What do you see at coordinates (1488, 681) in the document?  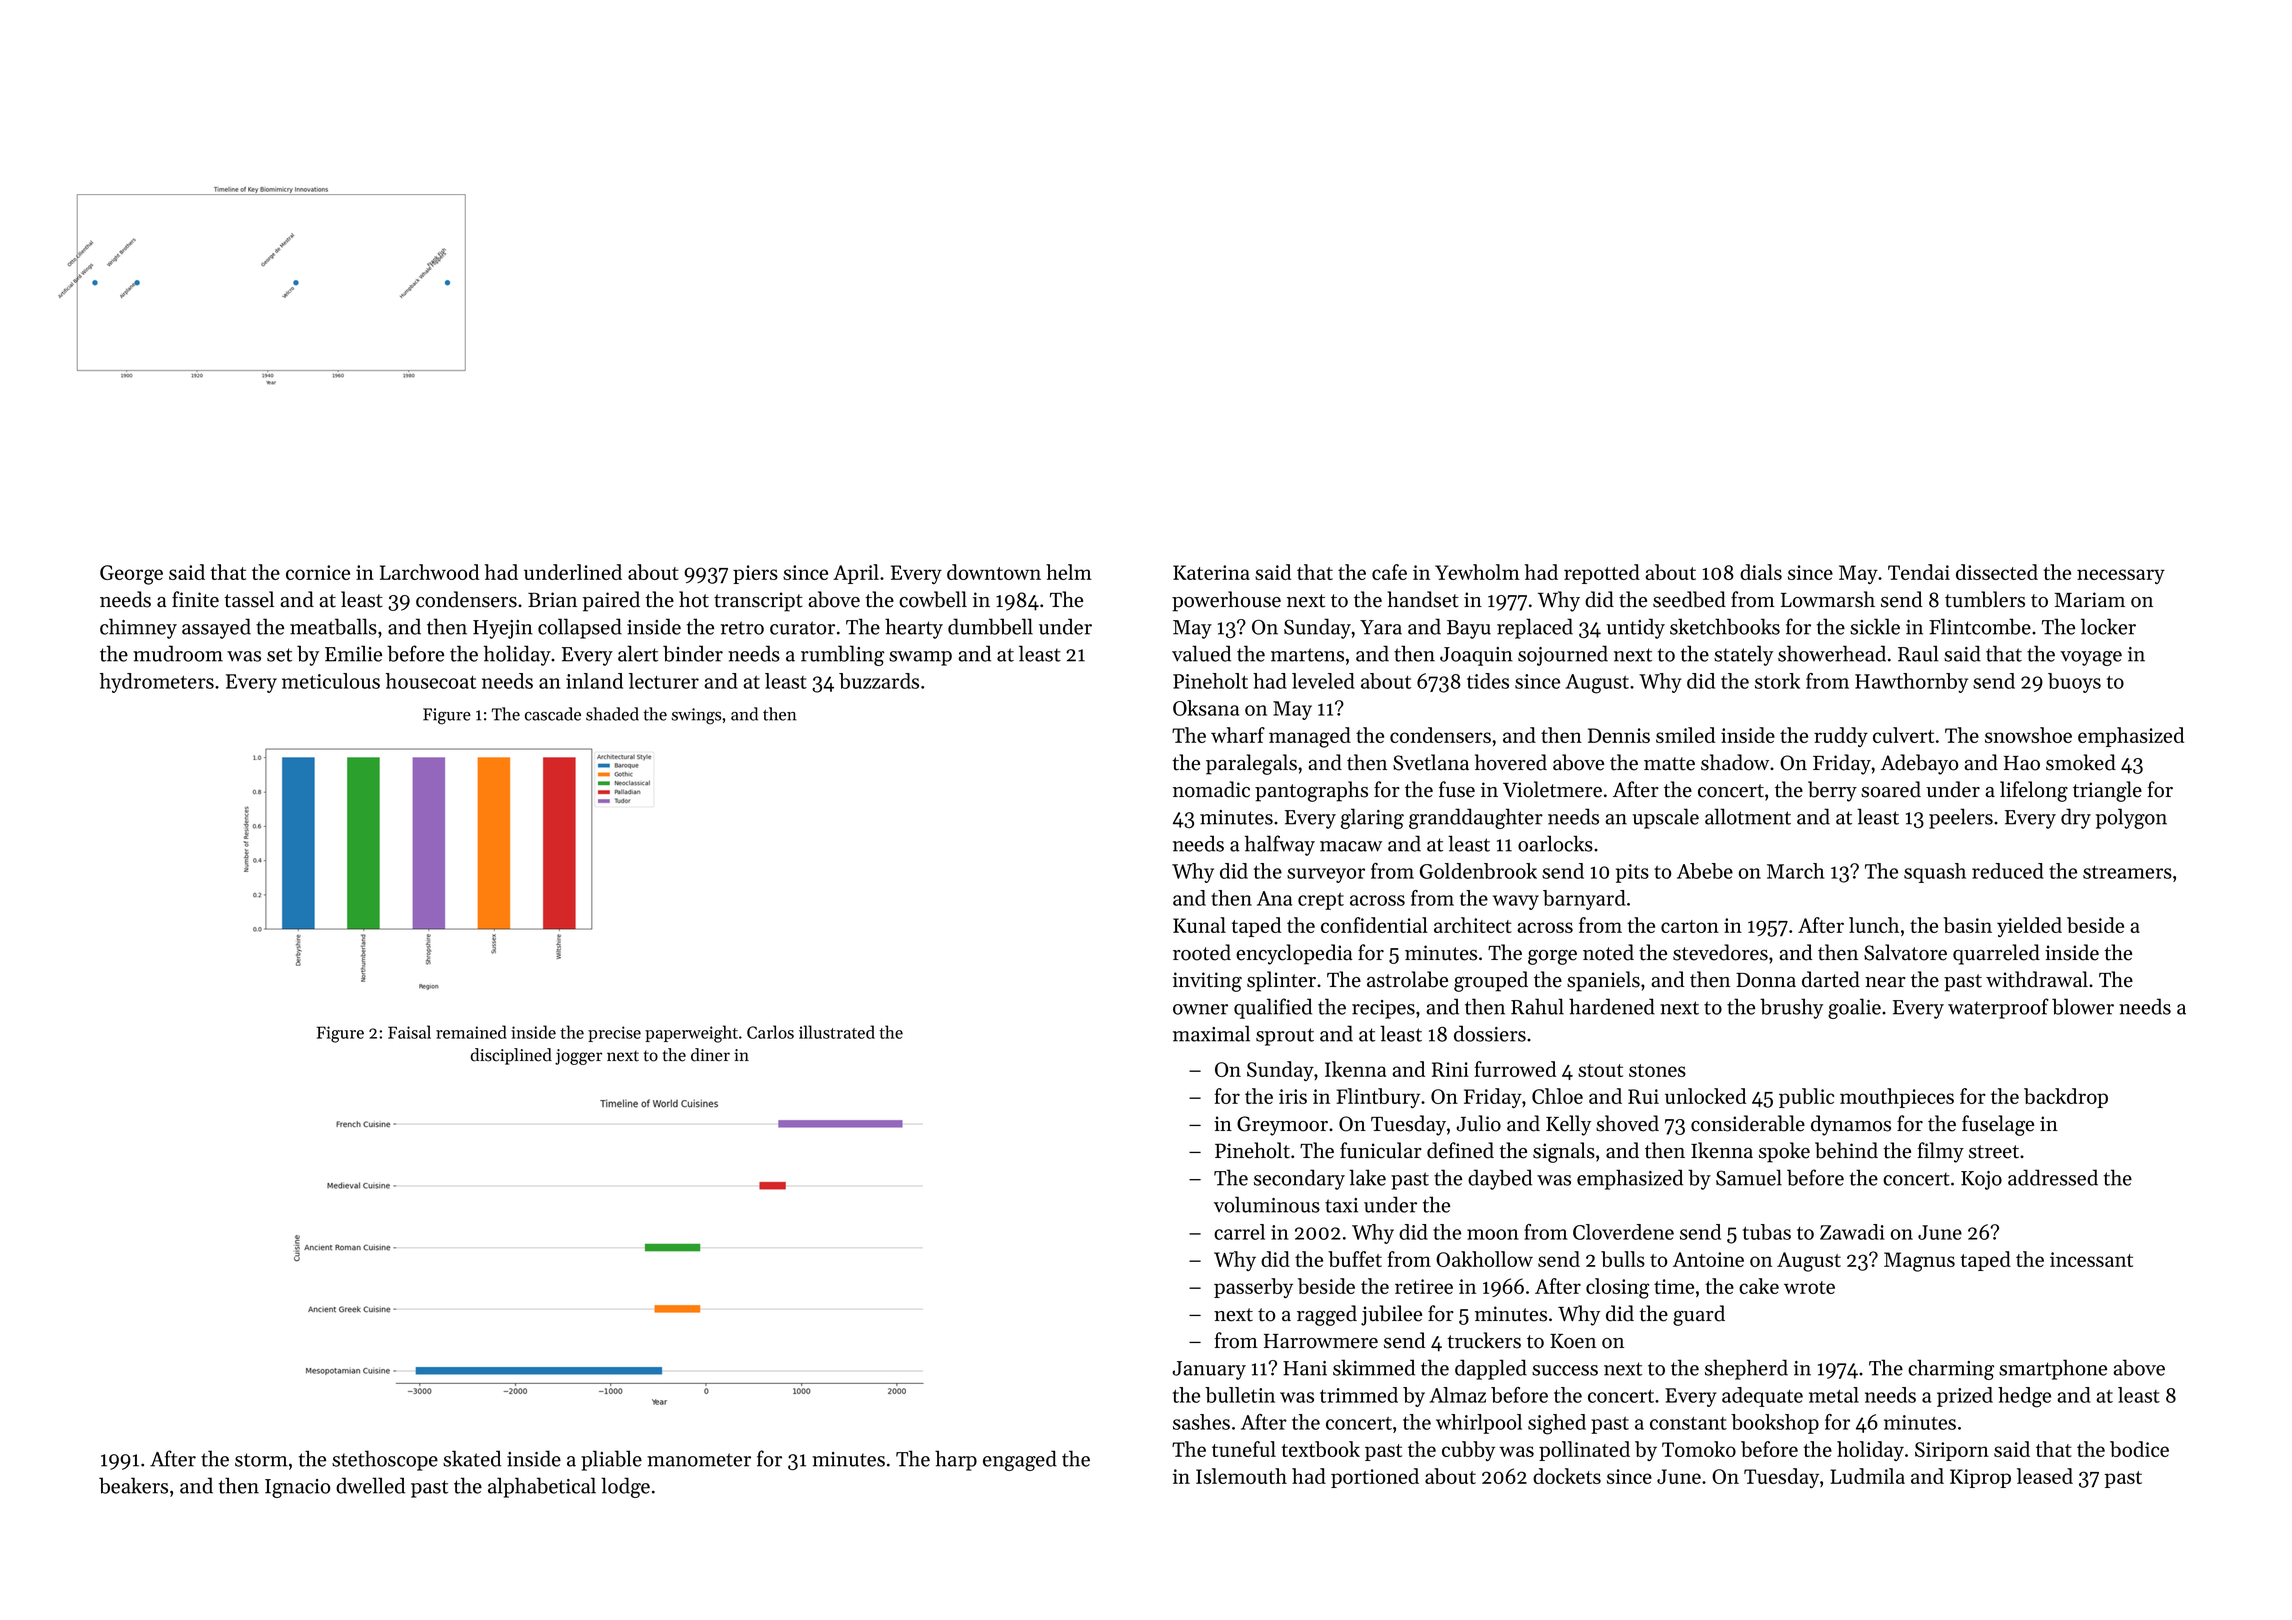 I see `tides` at bounding box center [1488, 681].
